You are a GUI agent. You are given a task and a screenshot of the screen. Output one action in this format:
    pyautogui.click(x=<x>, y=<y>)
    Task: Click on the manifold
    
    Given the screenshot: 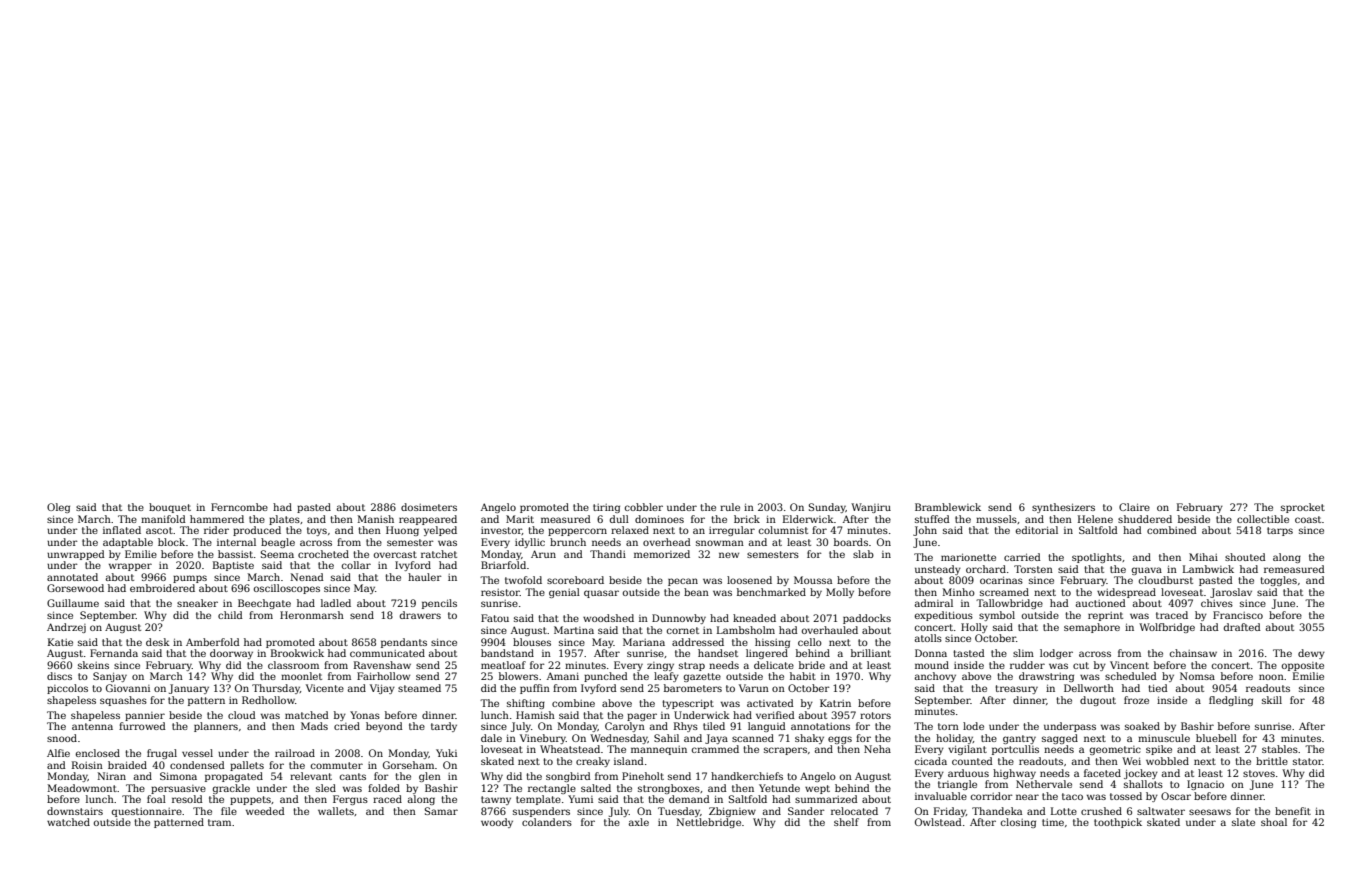 What is the action you would take?
    pyautogui.click(x=163, y=519)
